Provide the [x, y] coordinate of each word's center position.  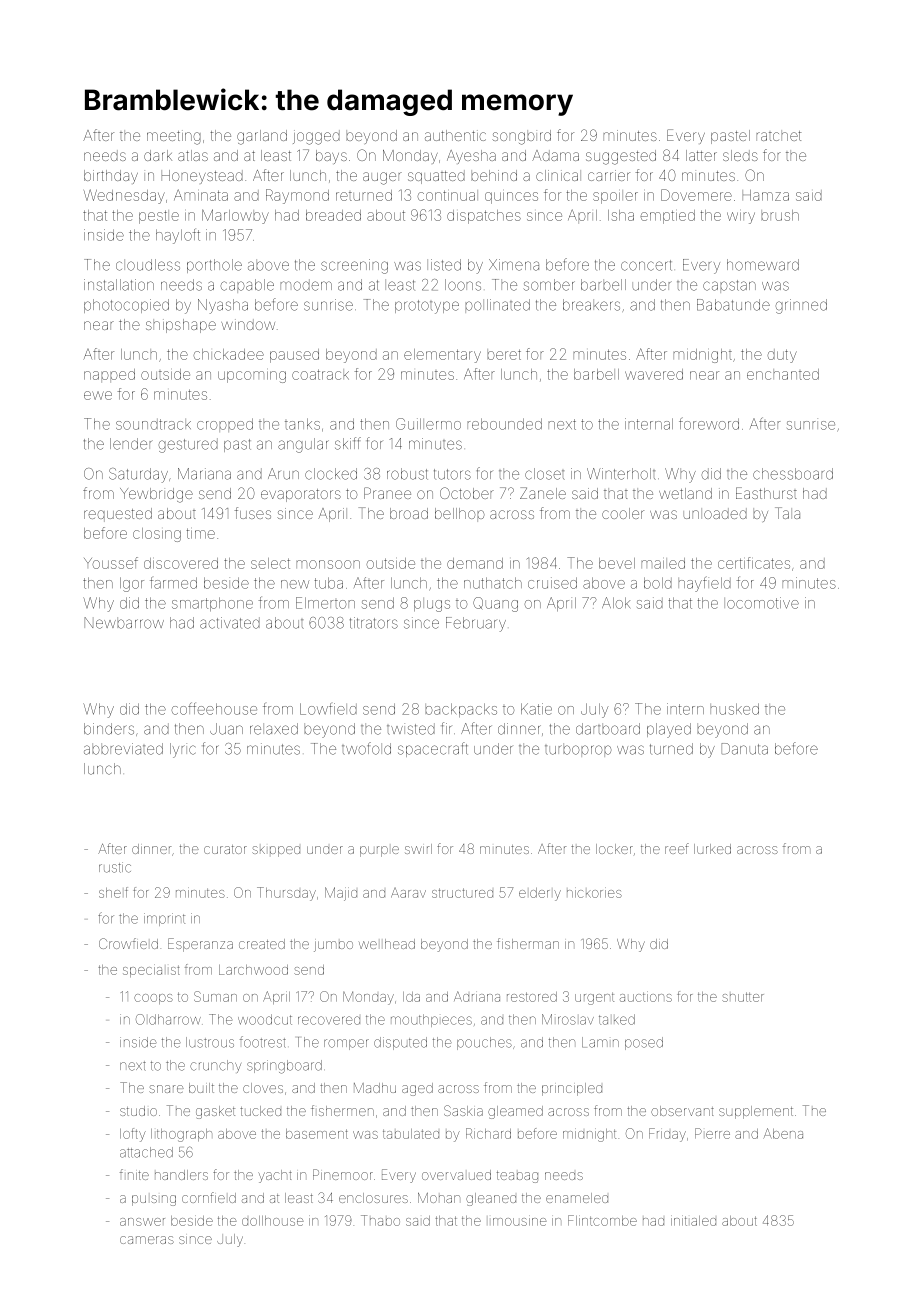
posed [644, 1043]
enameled [577, 1198]
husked [734, 709]
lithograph [181, 1135]
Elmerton [325, 603]
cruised [552, 583]
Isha [621, 215]
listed [444, 265]
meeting [174, 137]
